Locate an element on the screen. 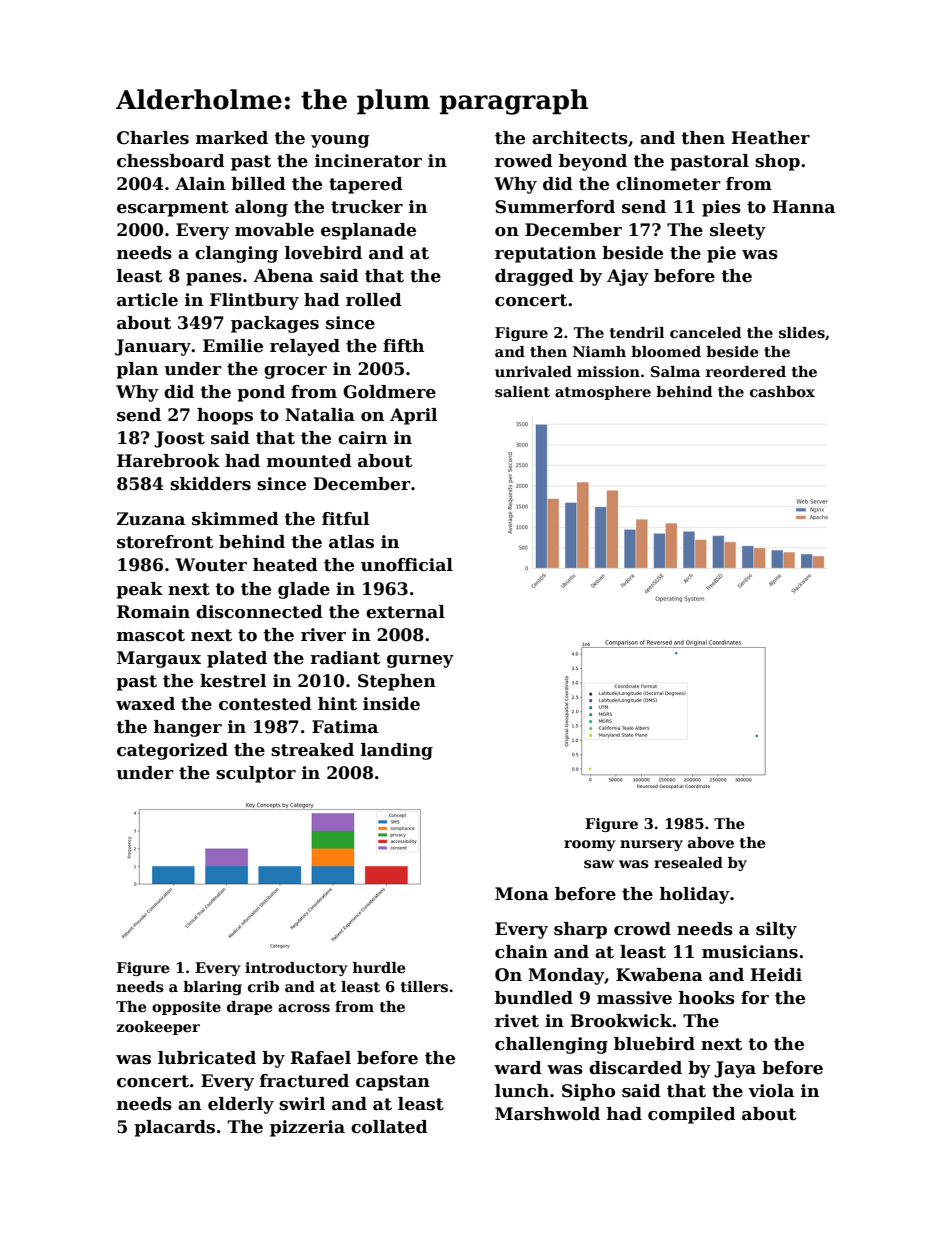 This screenshot has height=1233, width=952. Marshwold is located at coordinates (547, 1114).
